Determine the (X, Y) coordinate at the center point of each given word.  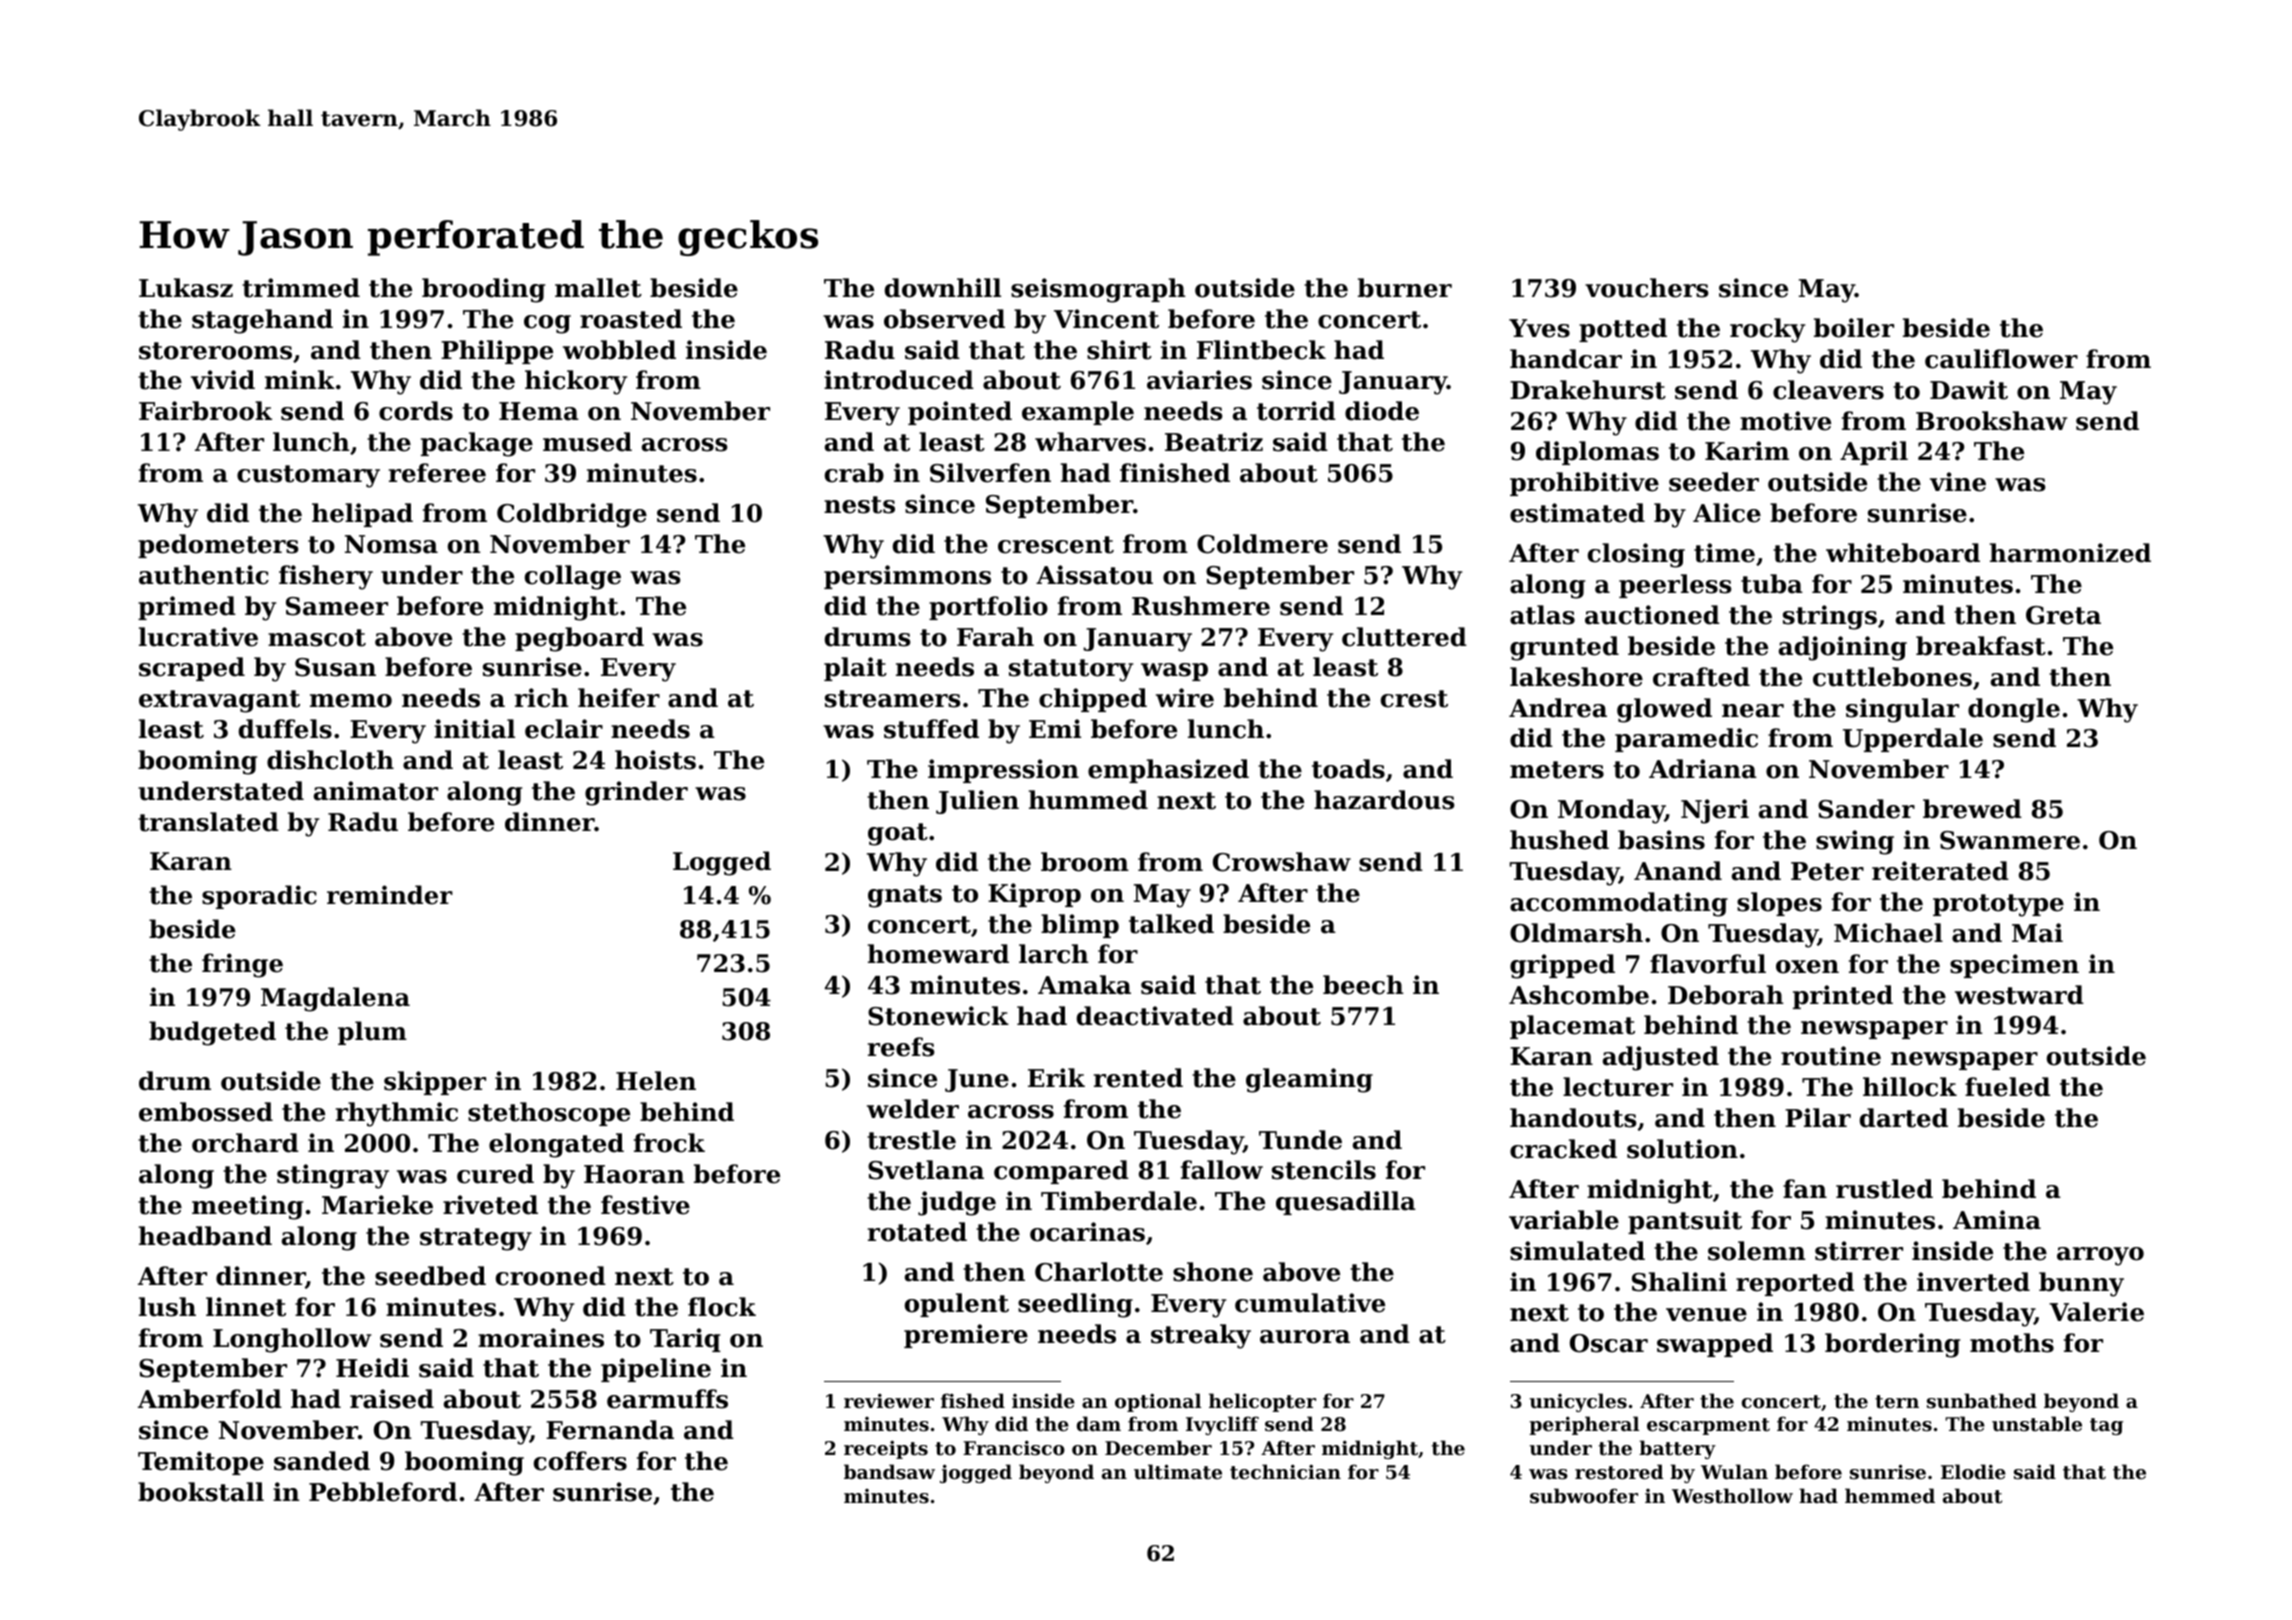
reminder (390, 895)
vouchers (1647, 288)
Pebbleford (383, 1492)
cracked (1563, 1149)
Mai (2037, 933)
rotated (917, 1232)
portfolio (988, 608)
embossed (206, 1112)
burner (1405, 288)
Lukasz (186, 288)
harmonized (2070, 553)
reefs (901, 1047)
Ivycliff (1222, 1425)
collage (573, 577)
